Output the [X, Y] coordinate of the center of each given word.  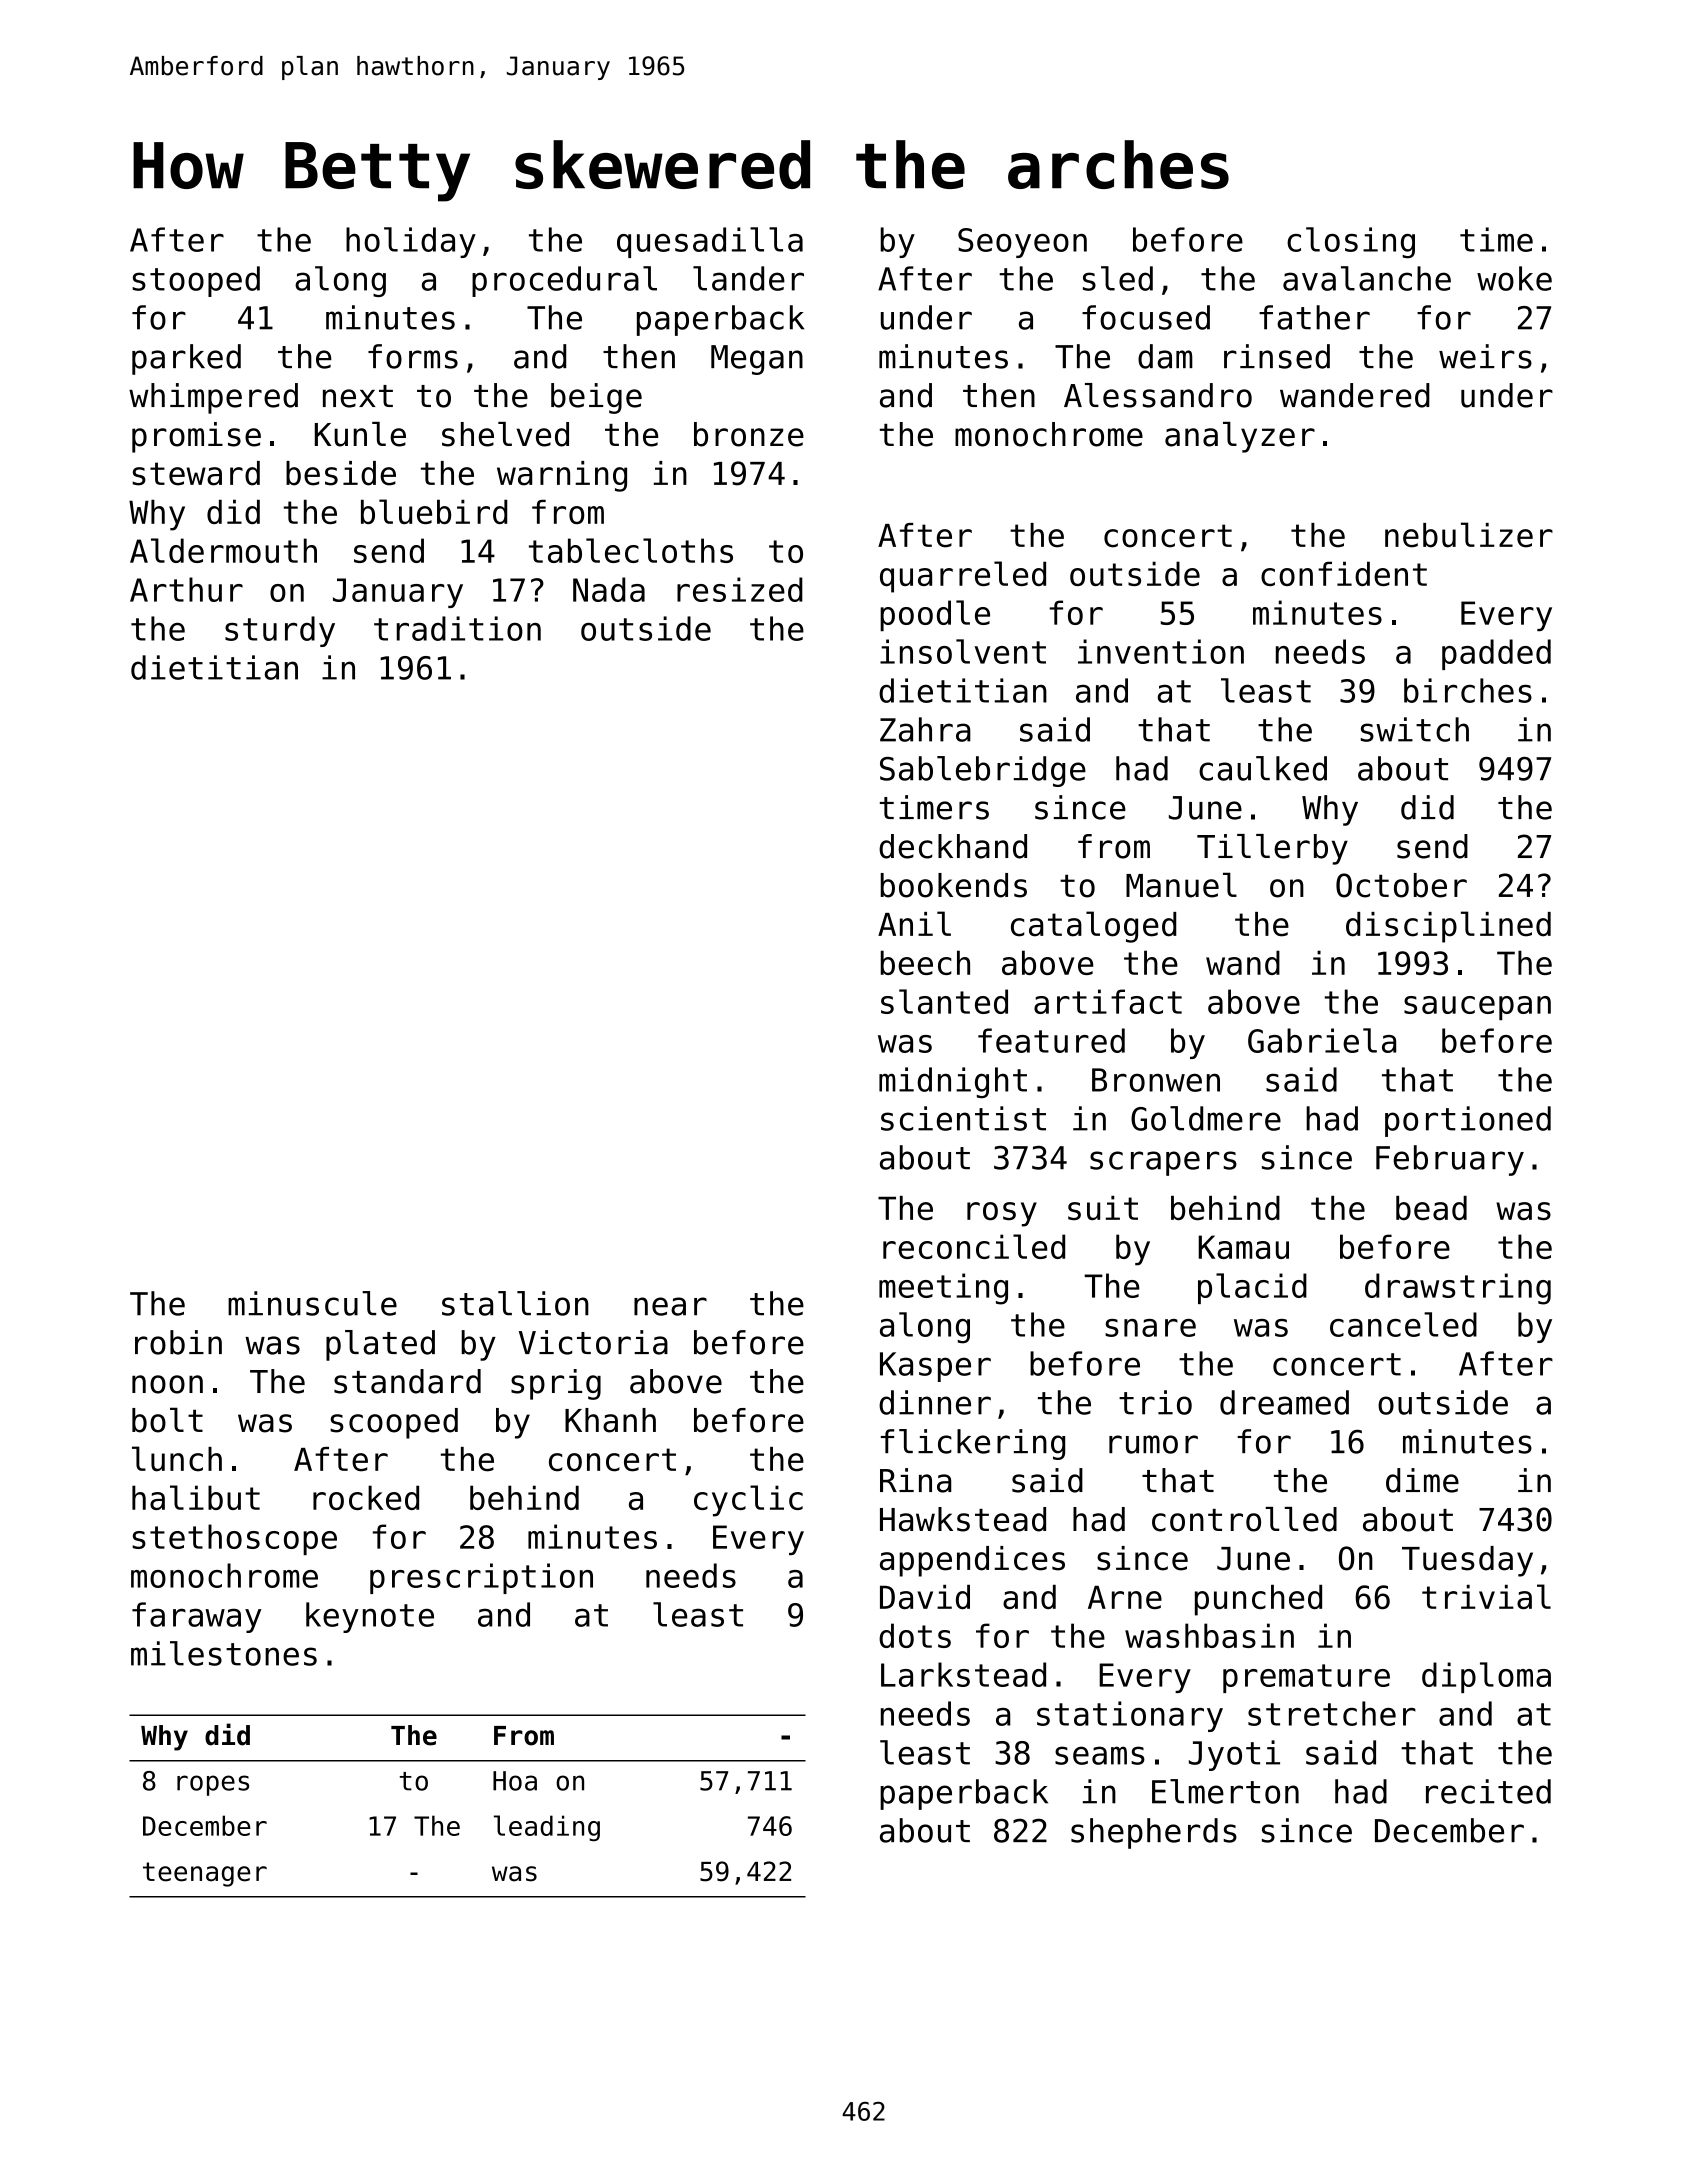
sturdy [280, 631]
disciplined [1448, 927]
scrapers [1163, 1163]
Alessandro [1158, 395]
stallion [515, 1303]
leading [547, 1828]
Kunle [360, 434]
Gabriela [1322, 1040]
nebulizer [1469, 535]
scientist [963, 1118]
